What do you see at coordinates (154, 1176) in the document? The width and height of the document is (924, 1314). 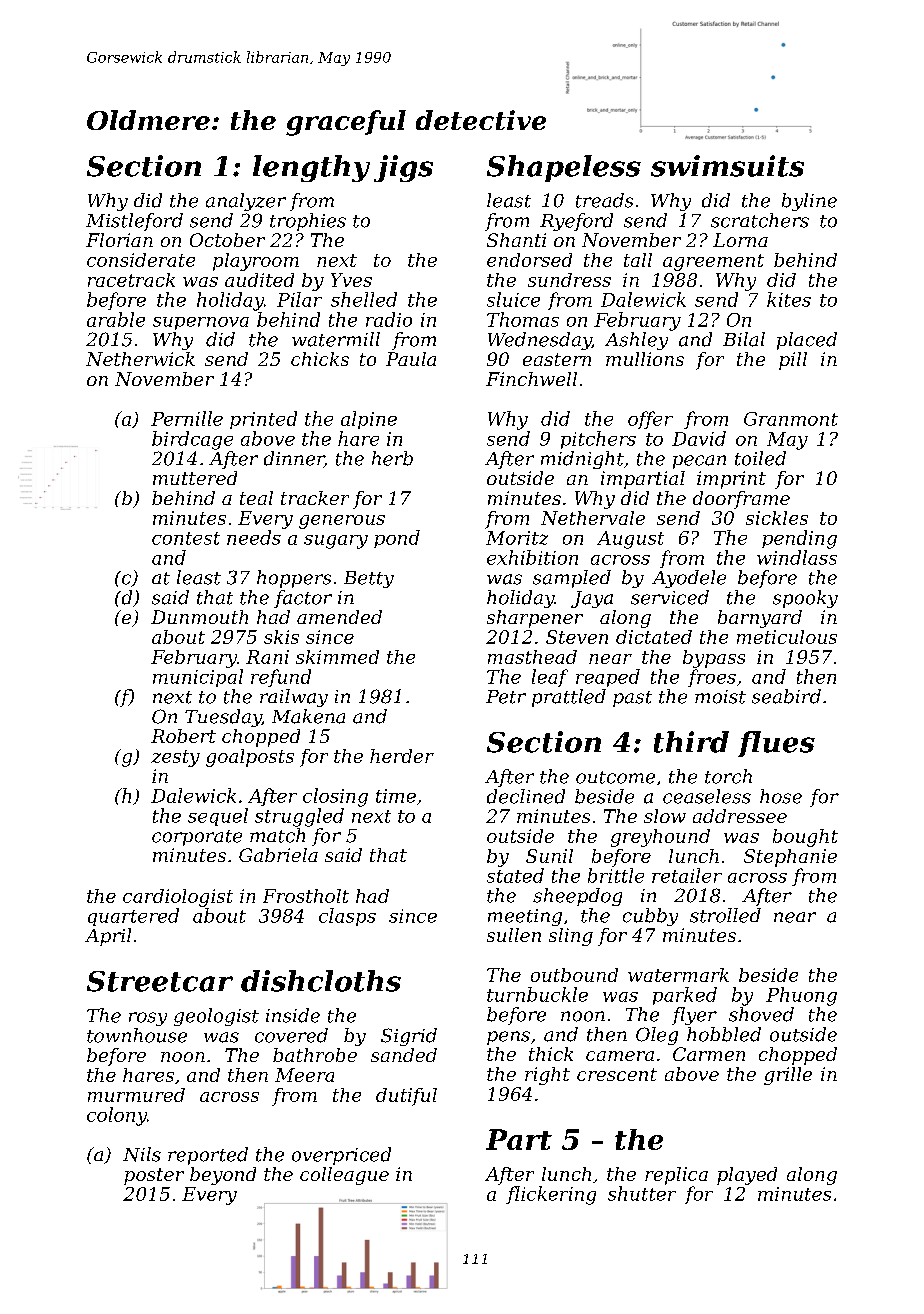 I see `poster` at bounding box center [154, 1176].
